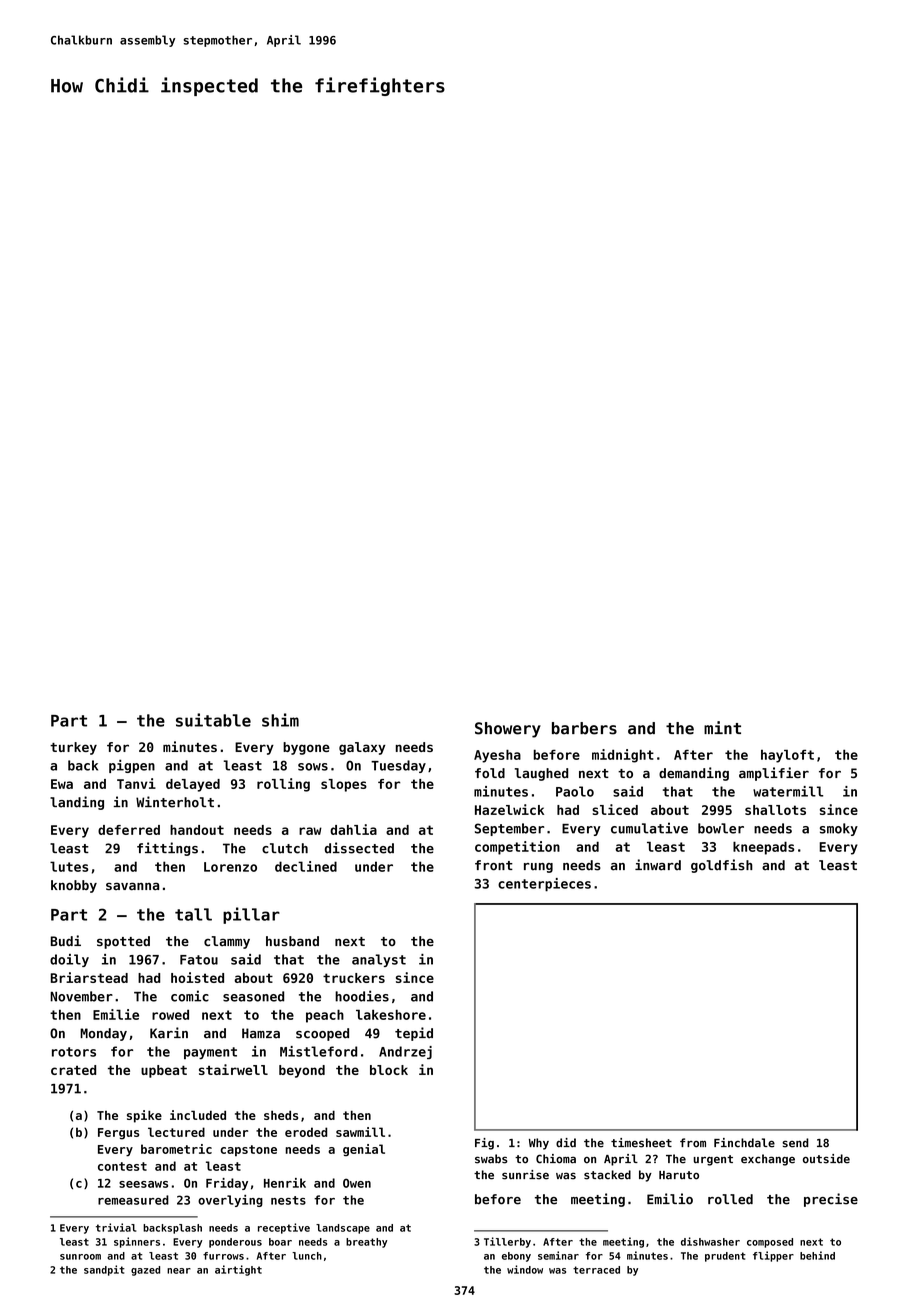 The height and width of the page is (1316, 908). Describe the element at coordinates (379, 960) in the page. I see `analyst` at that location.
